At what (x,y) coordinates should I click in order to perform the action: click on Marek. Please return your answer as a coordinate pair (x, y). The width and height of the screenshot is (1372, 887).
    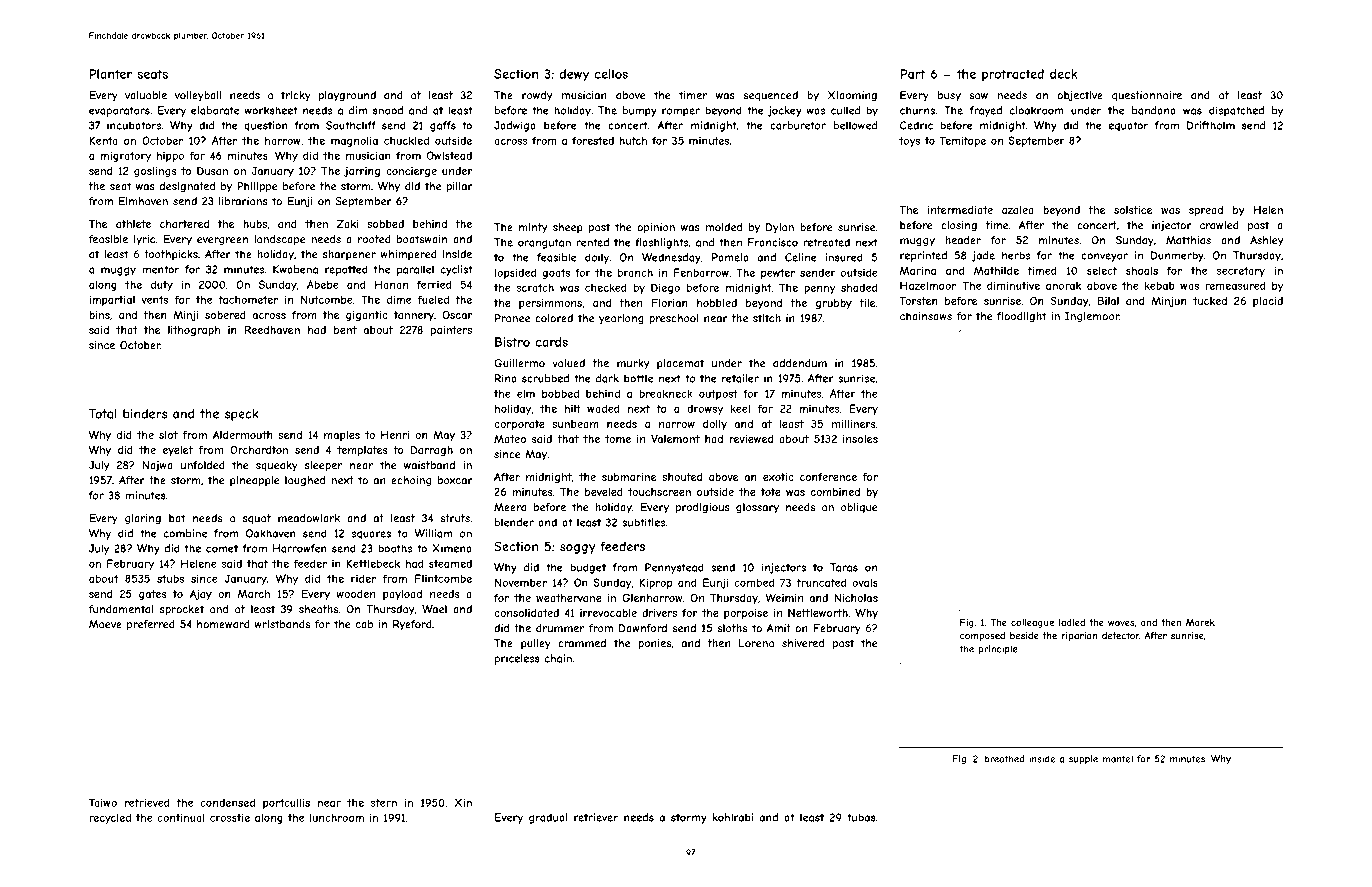
    Looking at the image, I should click on (1200, 622).
